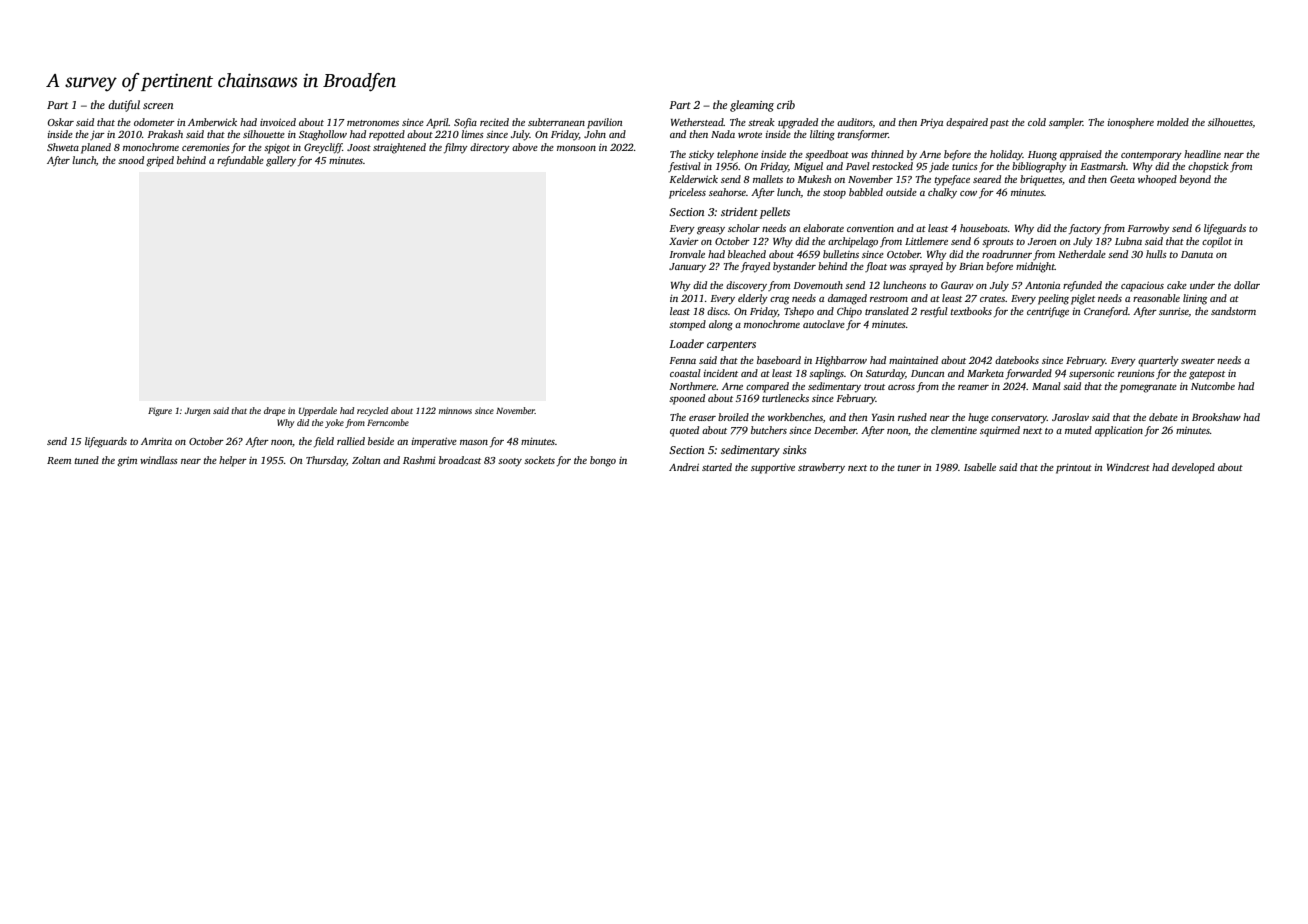 The width and height of the image is (1308, 924). Describe the element at coordinates (942, 193) in the image. I see `chalky` at that location.
